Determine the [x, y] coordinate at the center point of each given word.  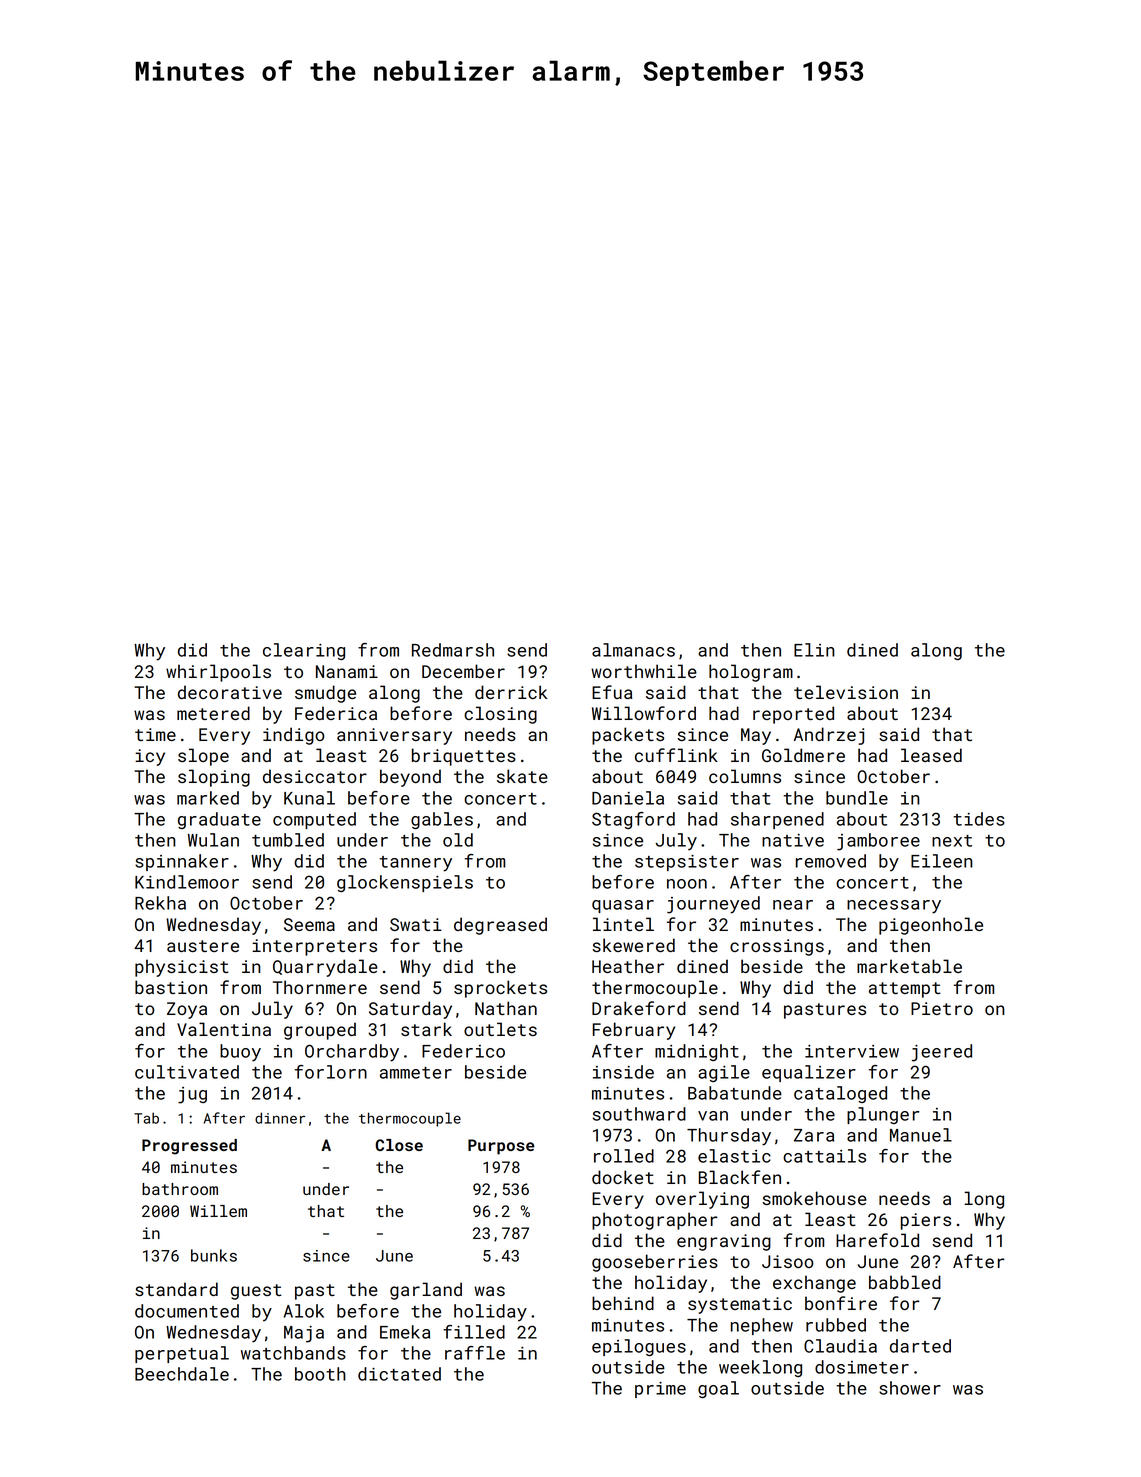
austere [203, 946]
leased [931, 755]
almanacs [633, 650]
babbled [905, 1282]
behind [623, 1303]
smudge [325, 694]
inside [623, 1072]
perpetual [182, 1354]
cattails [824, 1156]
